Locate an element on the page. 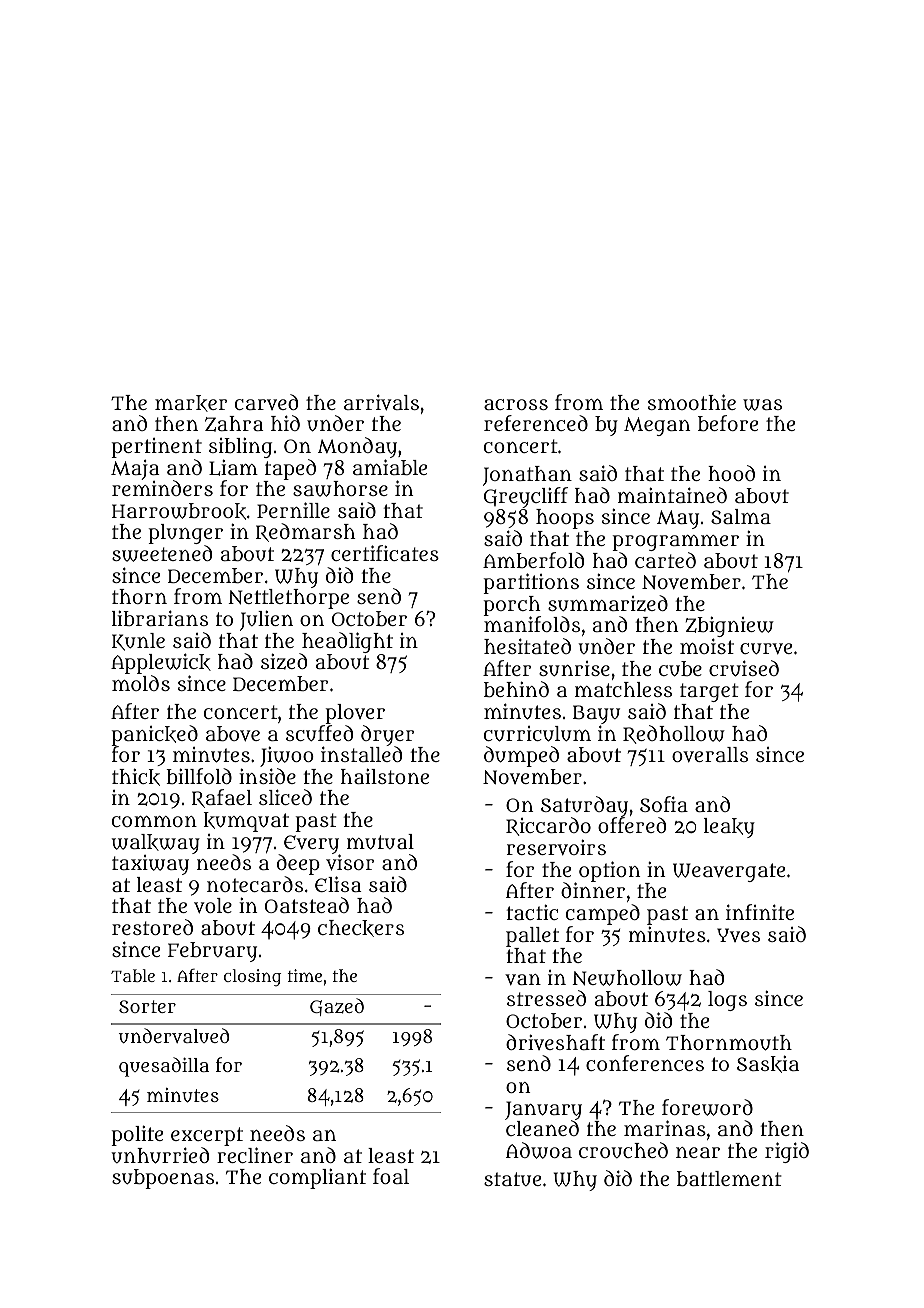 Image resolution: width=924 pixels, height=1308 pixels. Oatstead is located at coordinates (307, 905).
